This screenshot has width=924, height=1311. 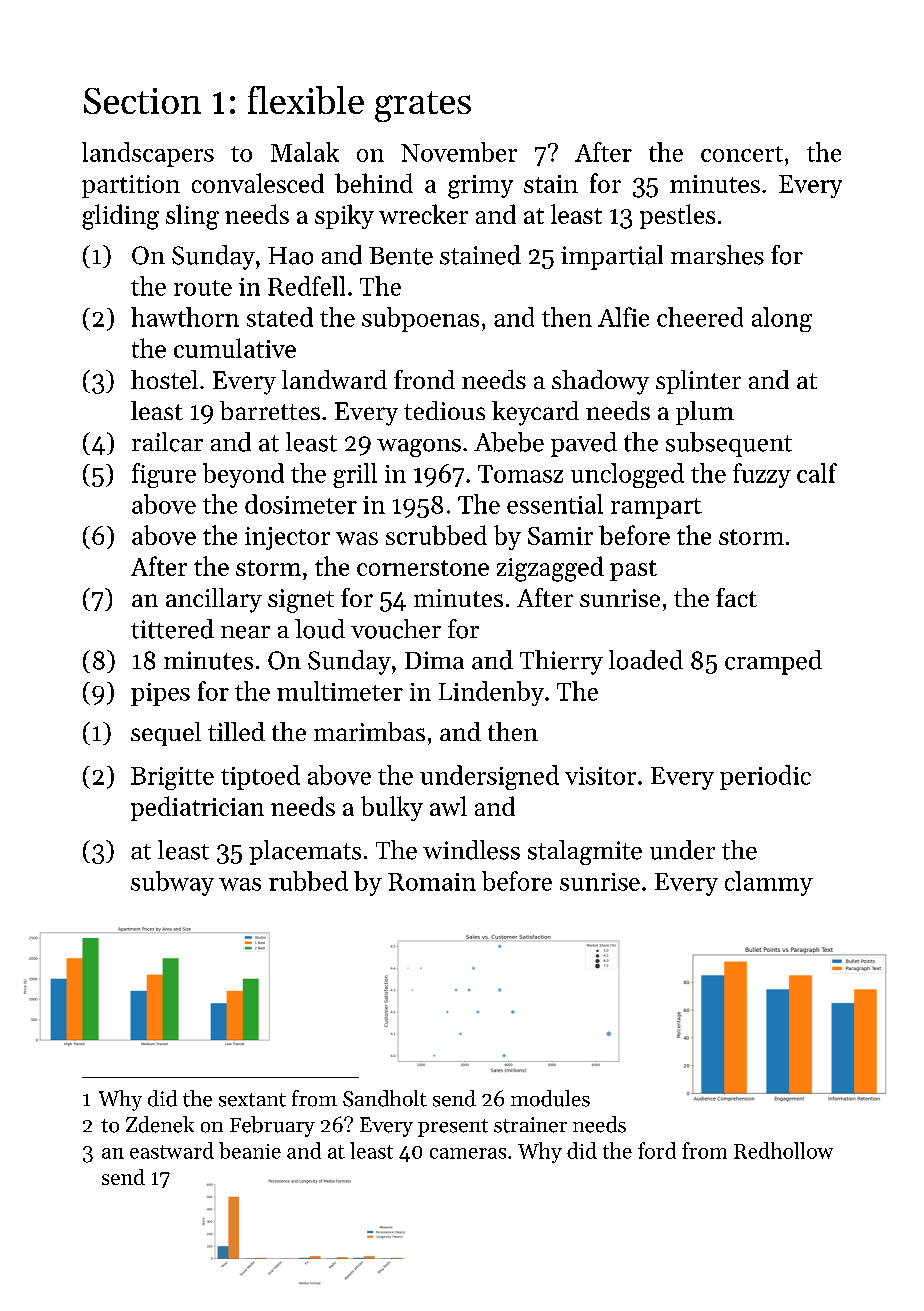 What do you see at coordinates (773, 662) in the screenshot?
I see `cramped` at bounding box center [773, 662].
